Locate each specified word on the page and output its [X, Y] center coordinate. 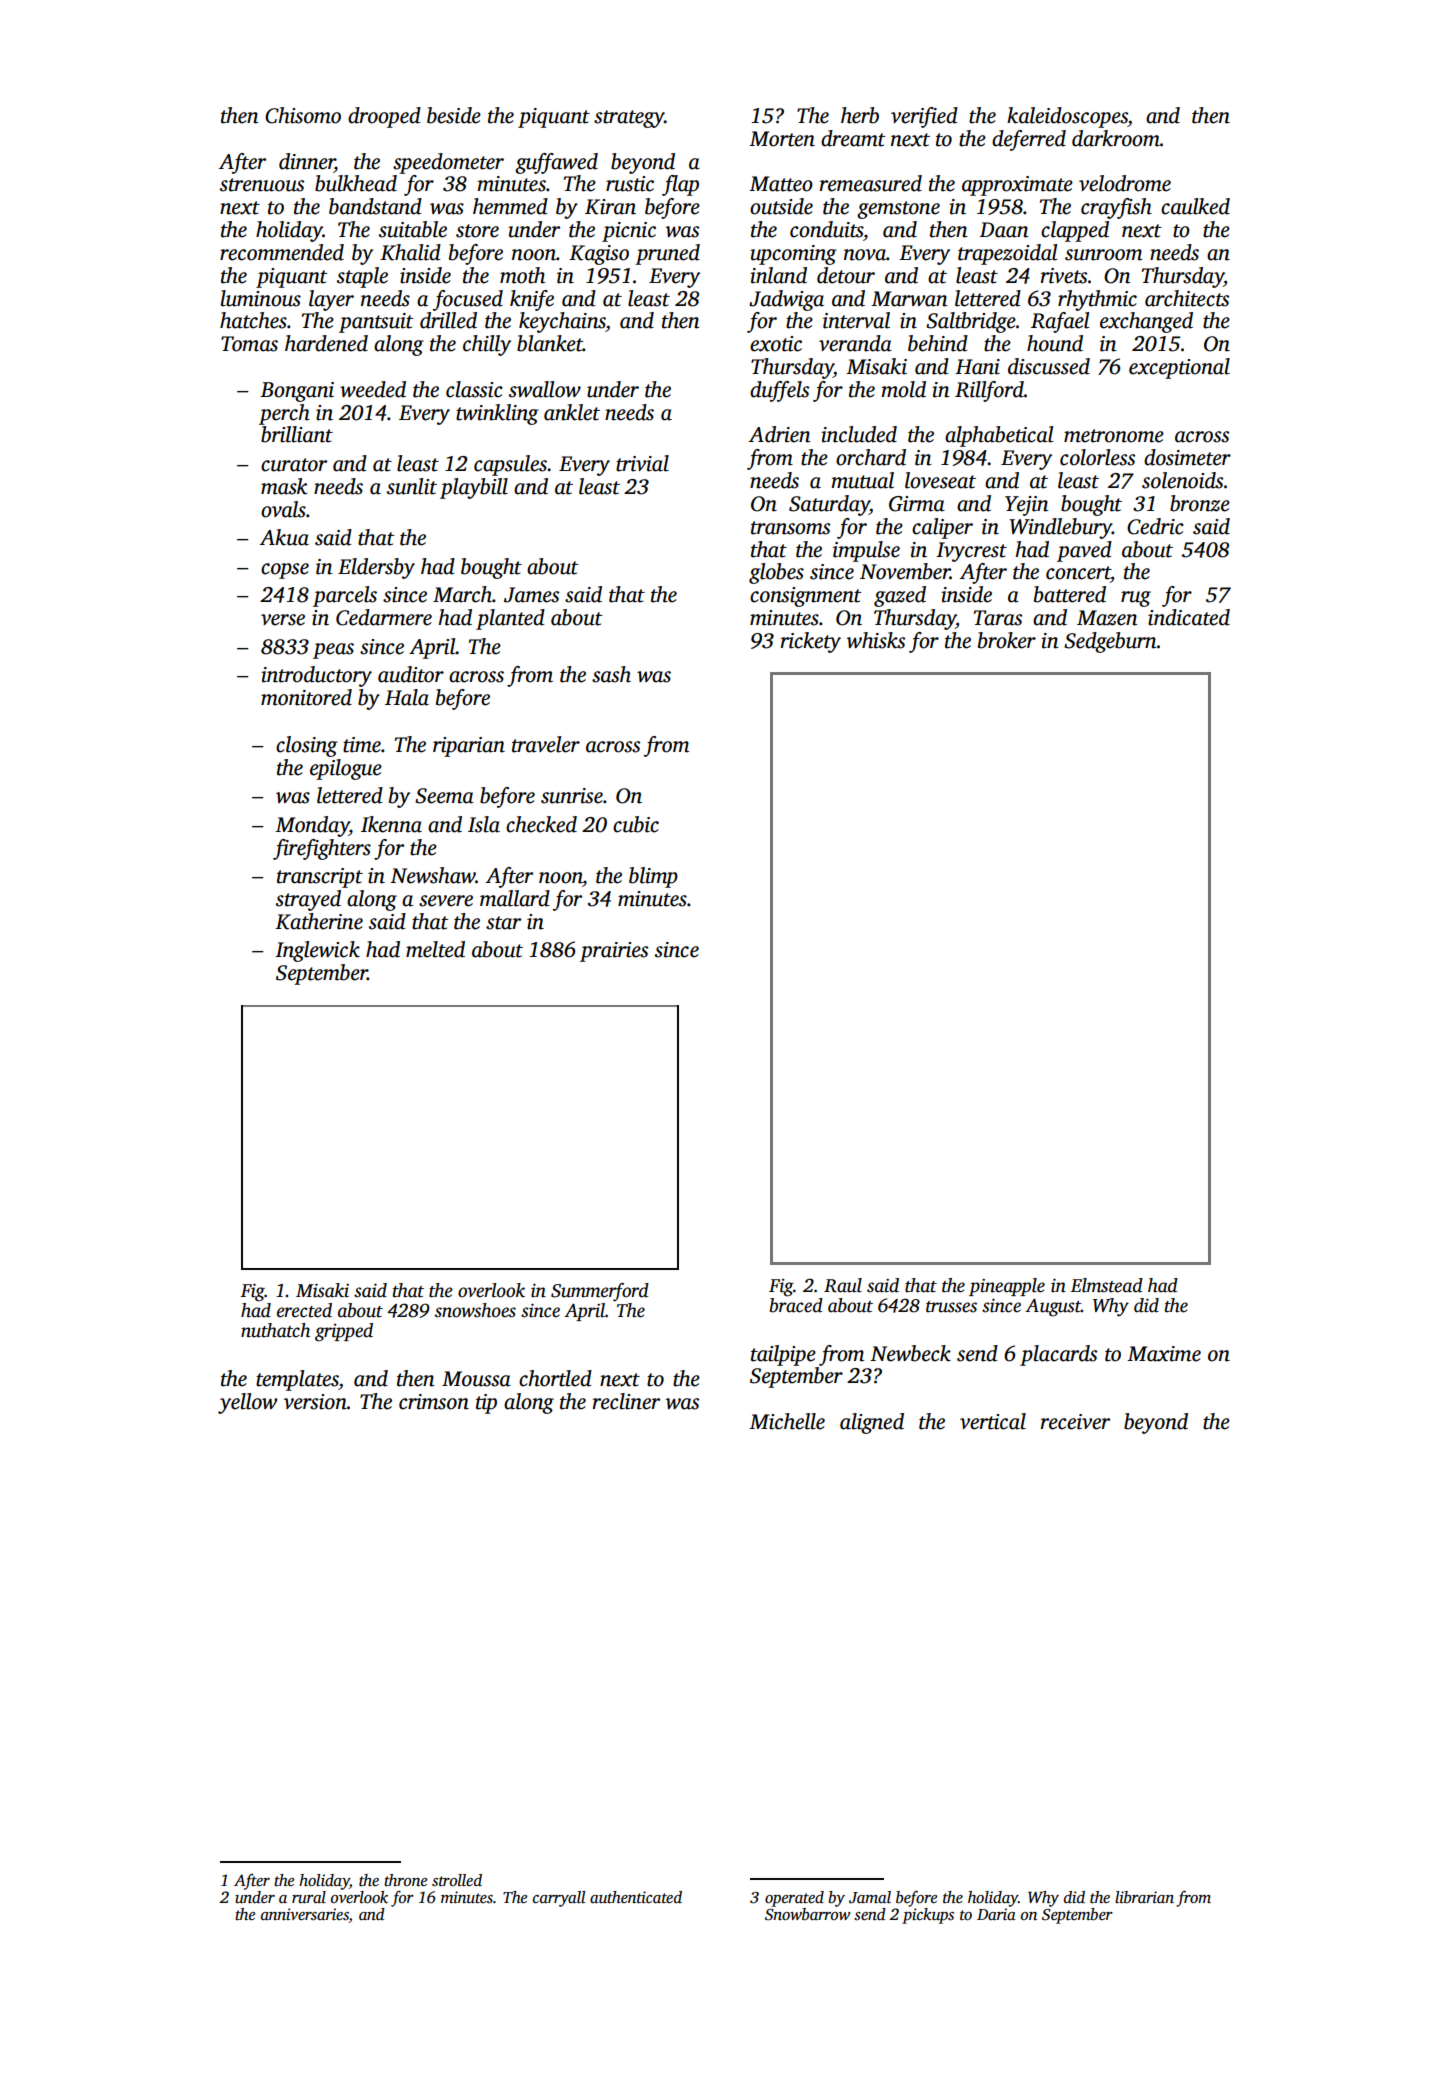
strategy [629, 119]
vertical [993, 1421]
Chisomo [303, 115]
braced [796, 1305]
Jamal [870, 1897]
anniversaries [305, 1915]
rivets [1064, 276]
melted [435, 949]
